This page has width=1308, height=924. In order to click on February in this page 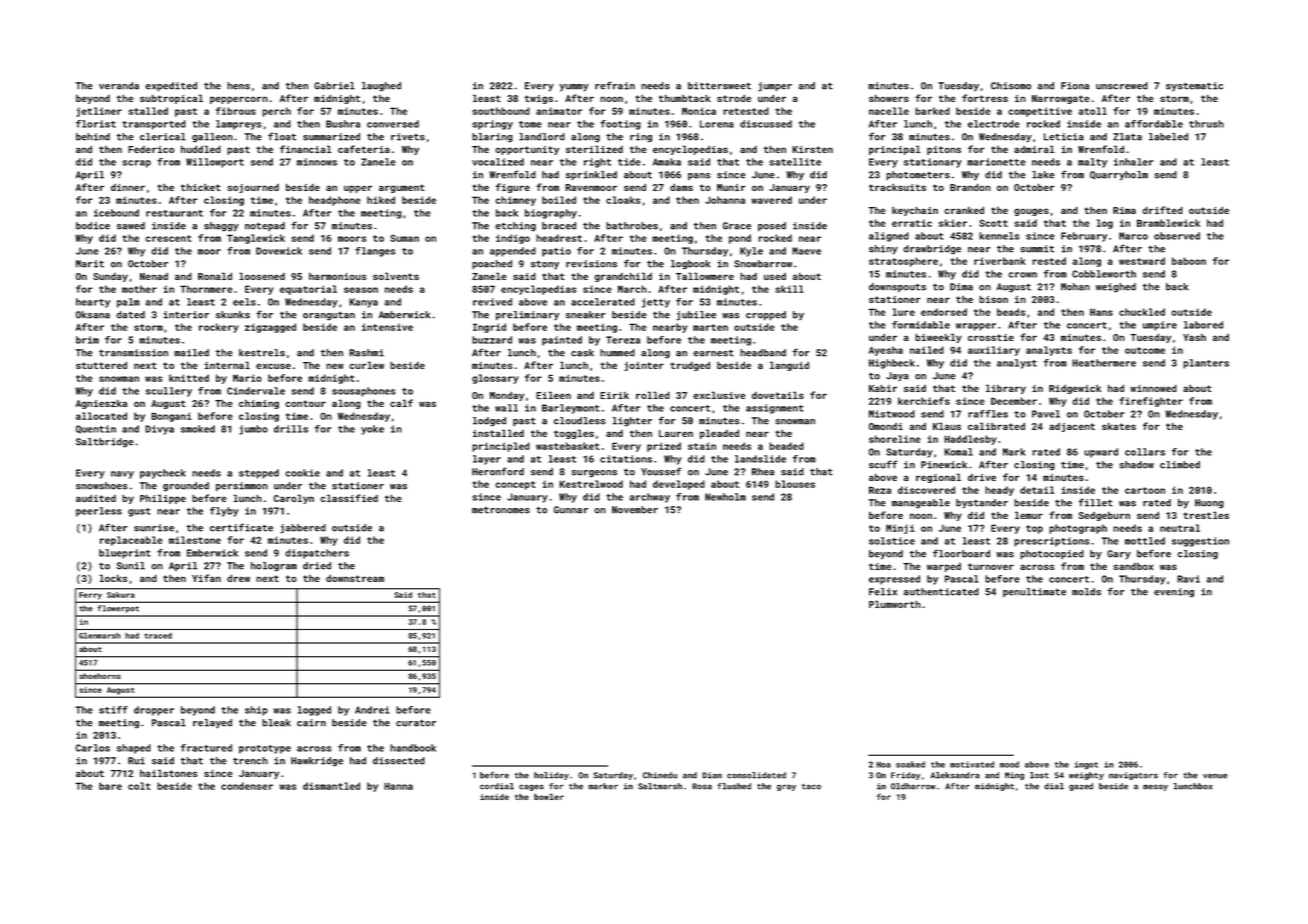, I will do `click(1084, 237)`.
